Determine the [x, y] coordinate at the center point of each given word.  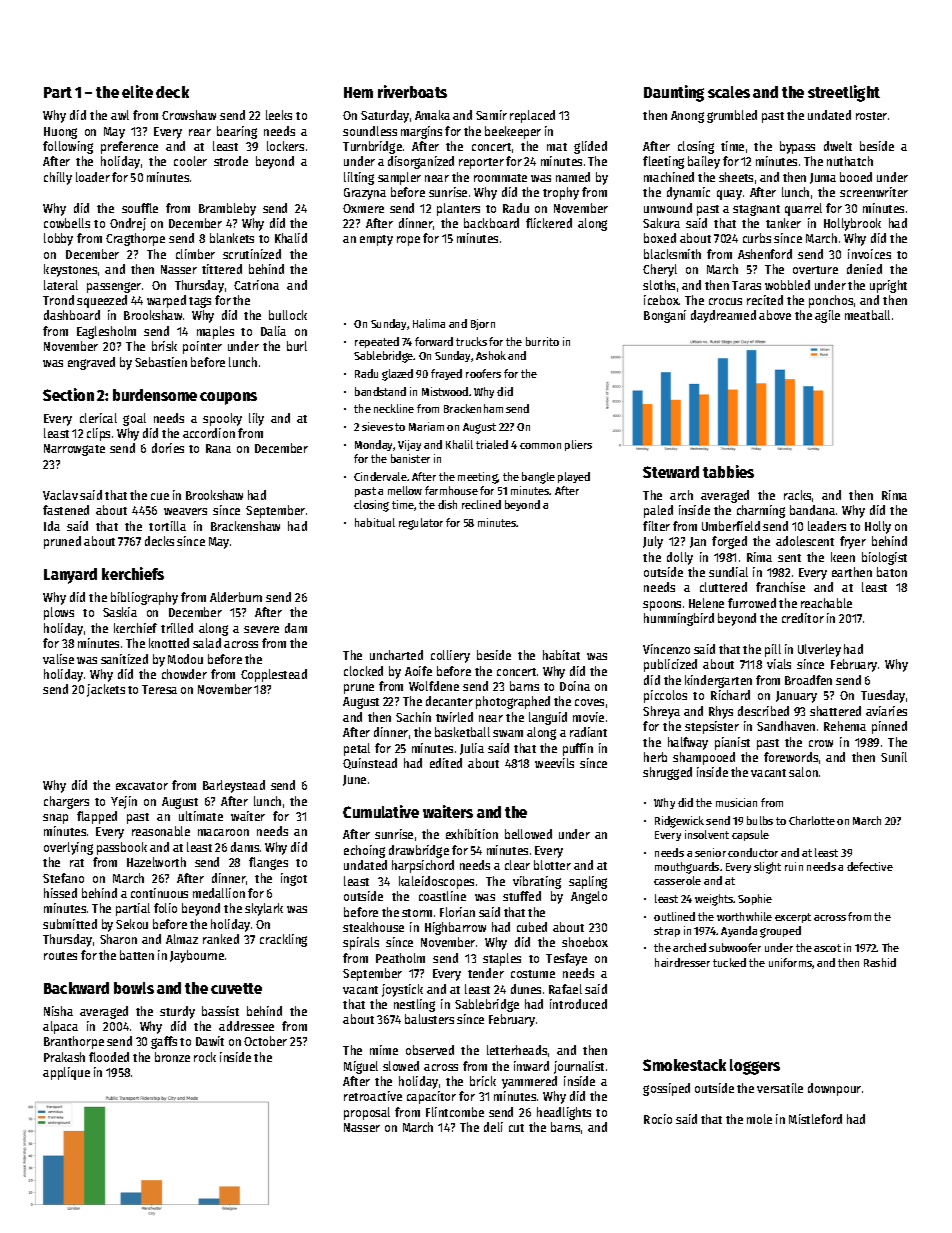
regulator [421, 524]
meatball [867, 315]
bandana [812, 510]
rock [205, 1057]
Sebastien [161, 362]
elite [137, 91]
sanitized [124, 659]
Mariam [426, 426]
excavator [142, 786]
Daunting [674, 93]
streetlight [844, 93]
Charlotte [812, 820]
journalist [579, 1067]
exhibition [472, 834]
